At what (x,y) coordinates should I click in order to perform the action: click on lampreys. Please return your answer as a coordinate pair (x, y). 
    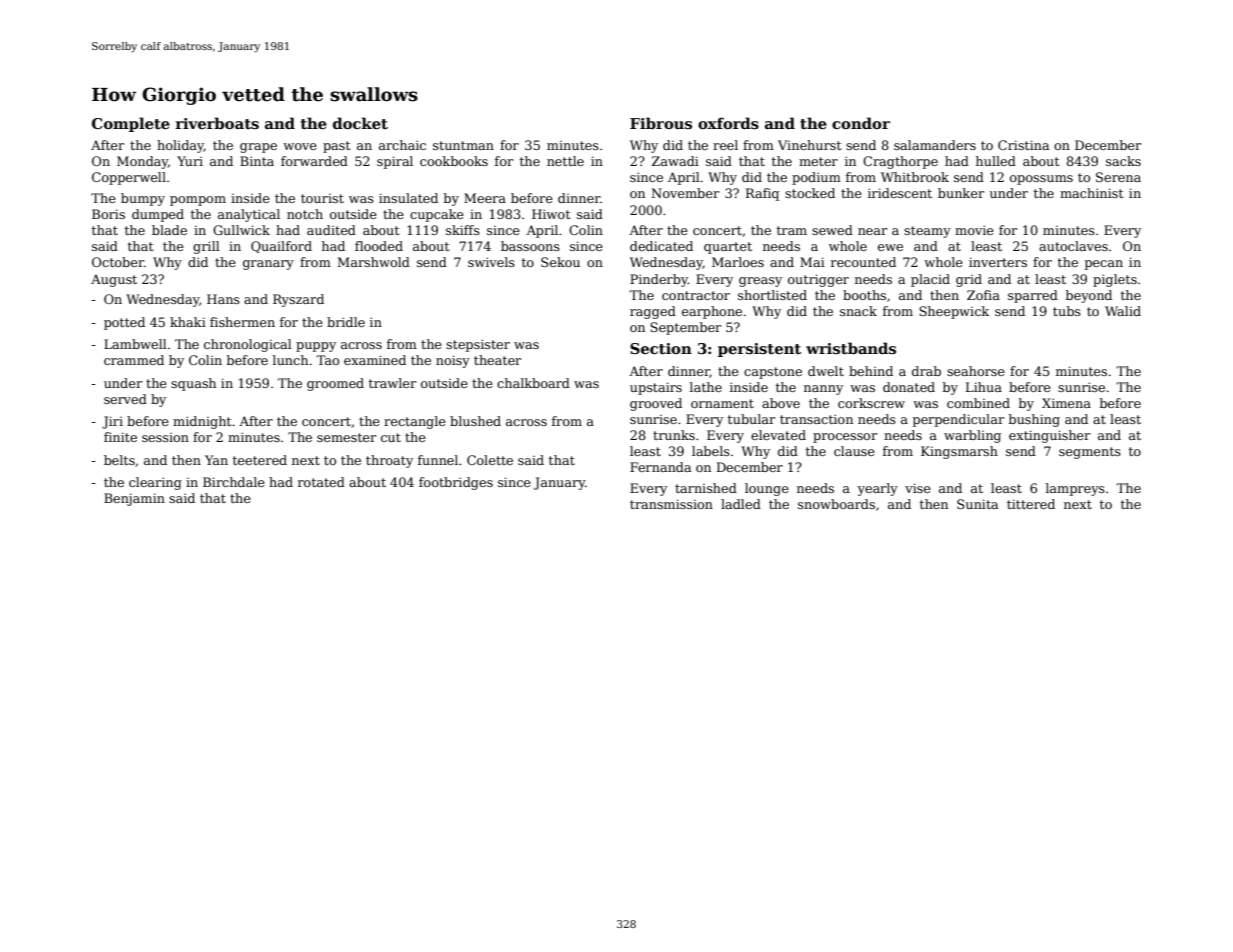
    Looking at the image, I should click on (1075, 489).
